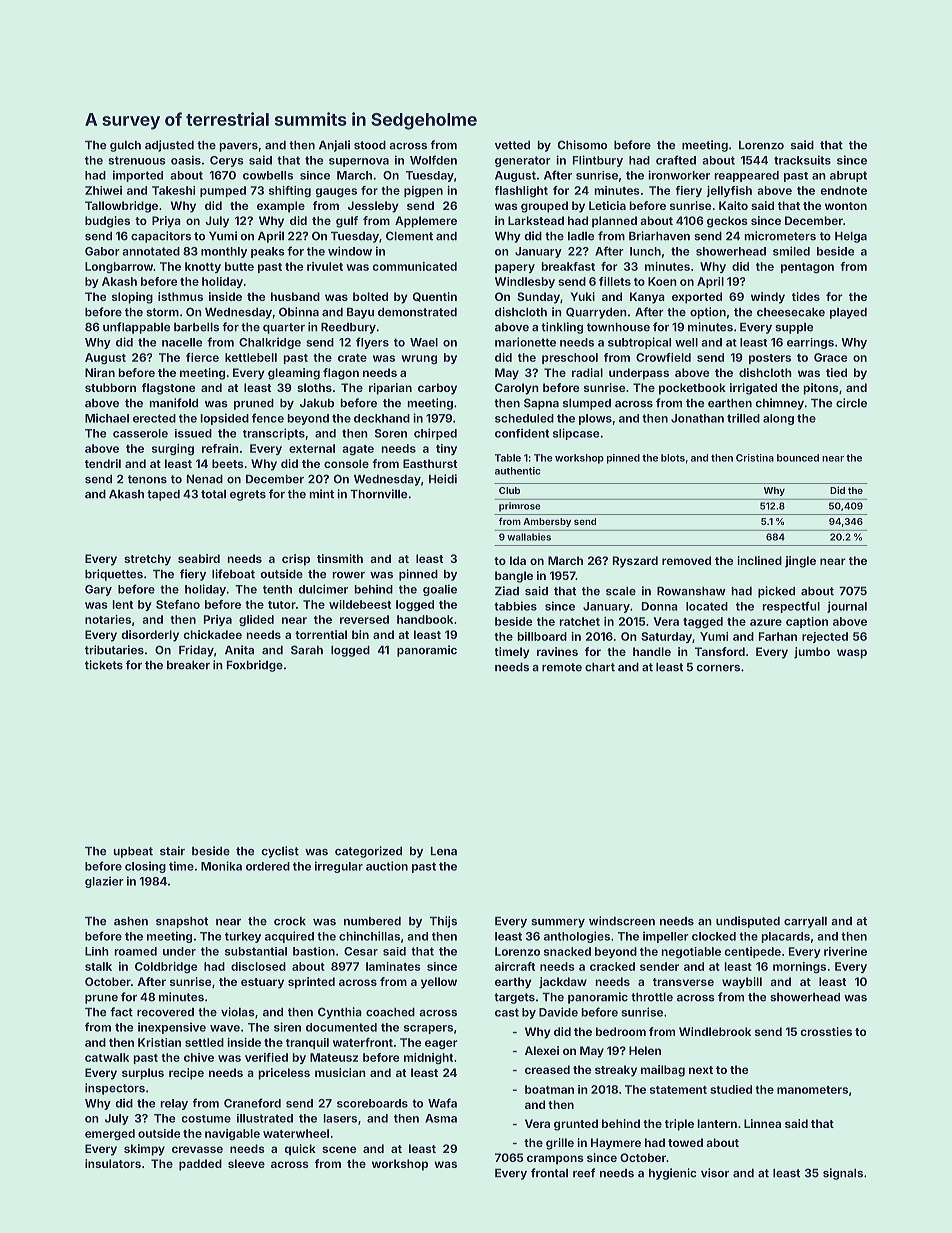 The height and width of the page is (1233, 952). I want to click on snapshot, so click(182, 922).
